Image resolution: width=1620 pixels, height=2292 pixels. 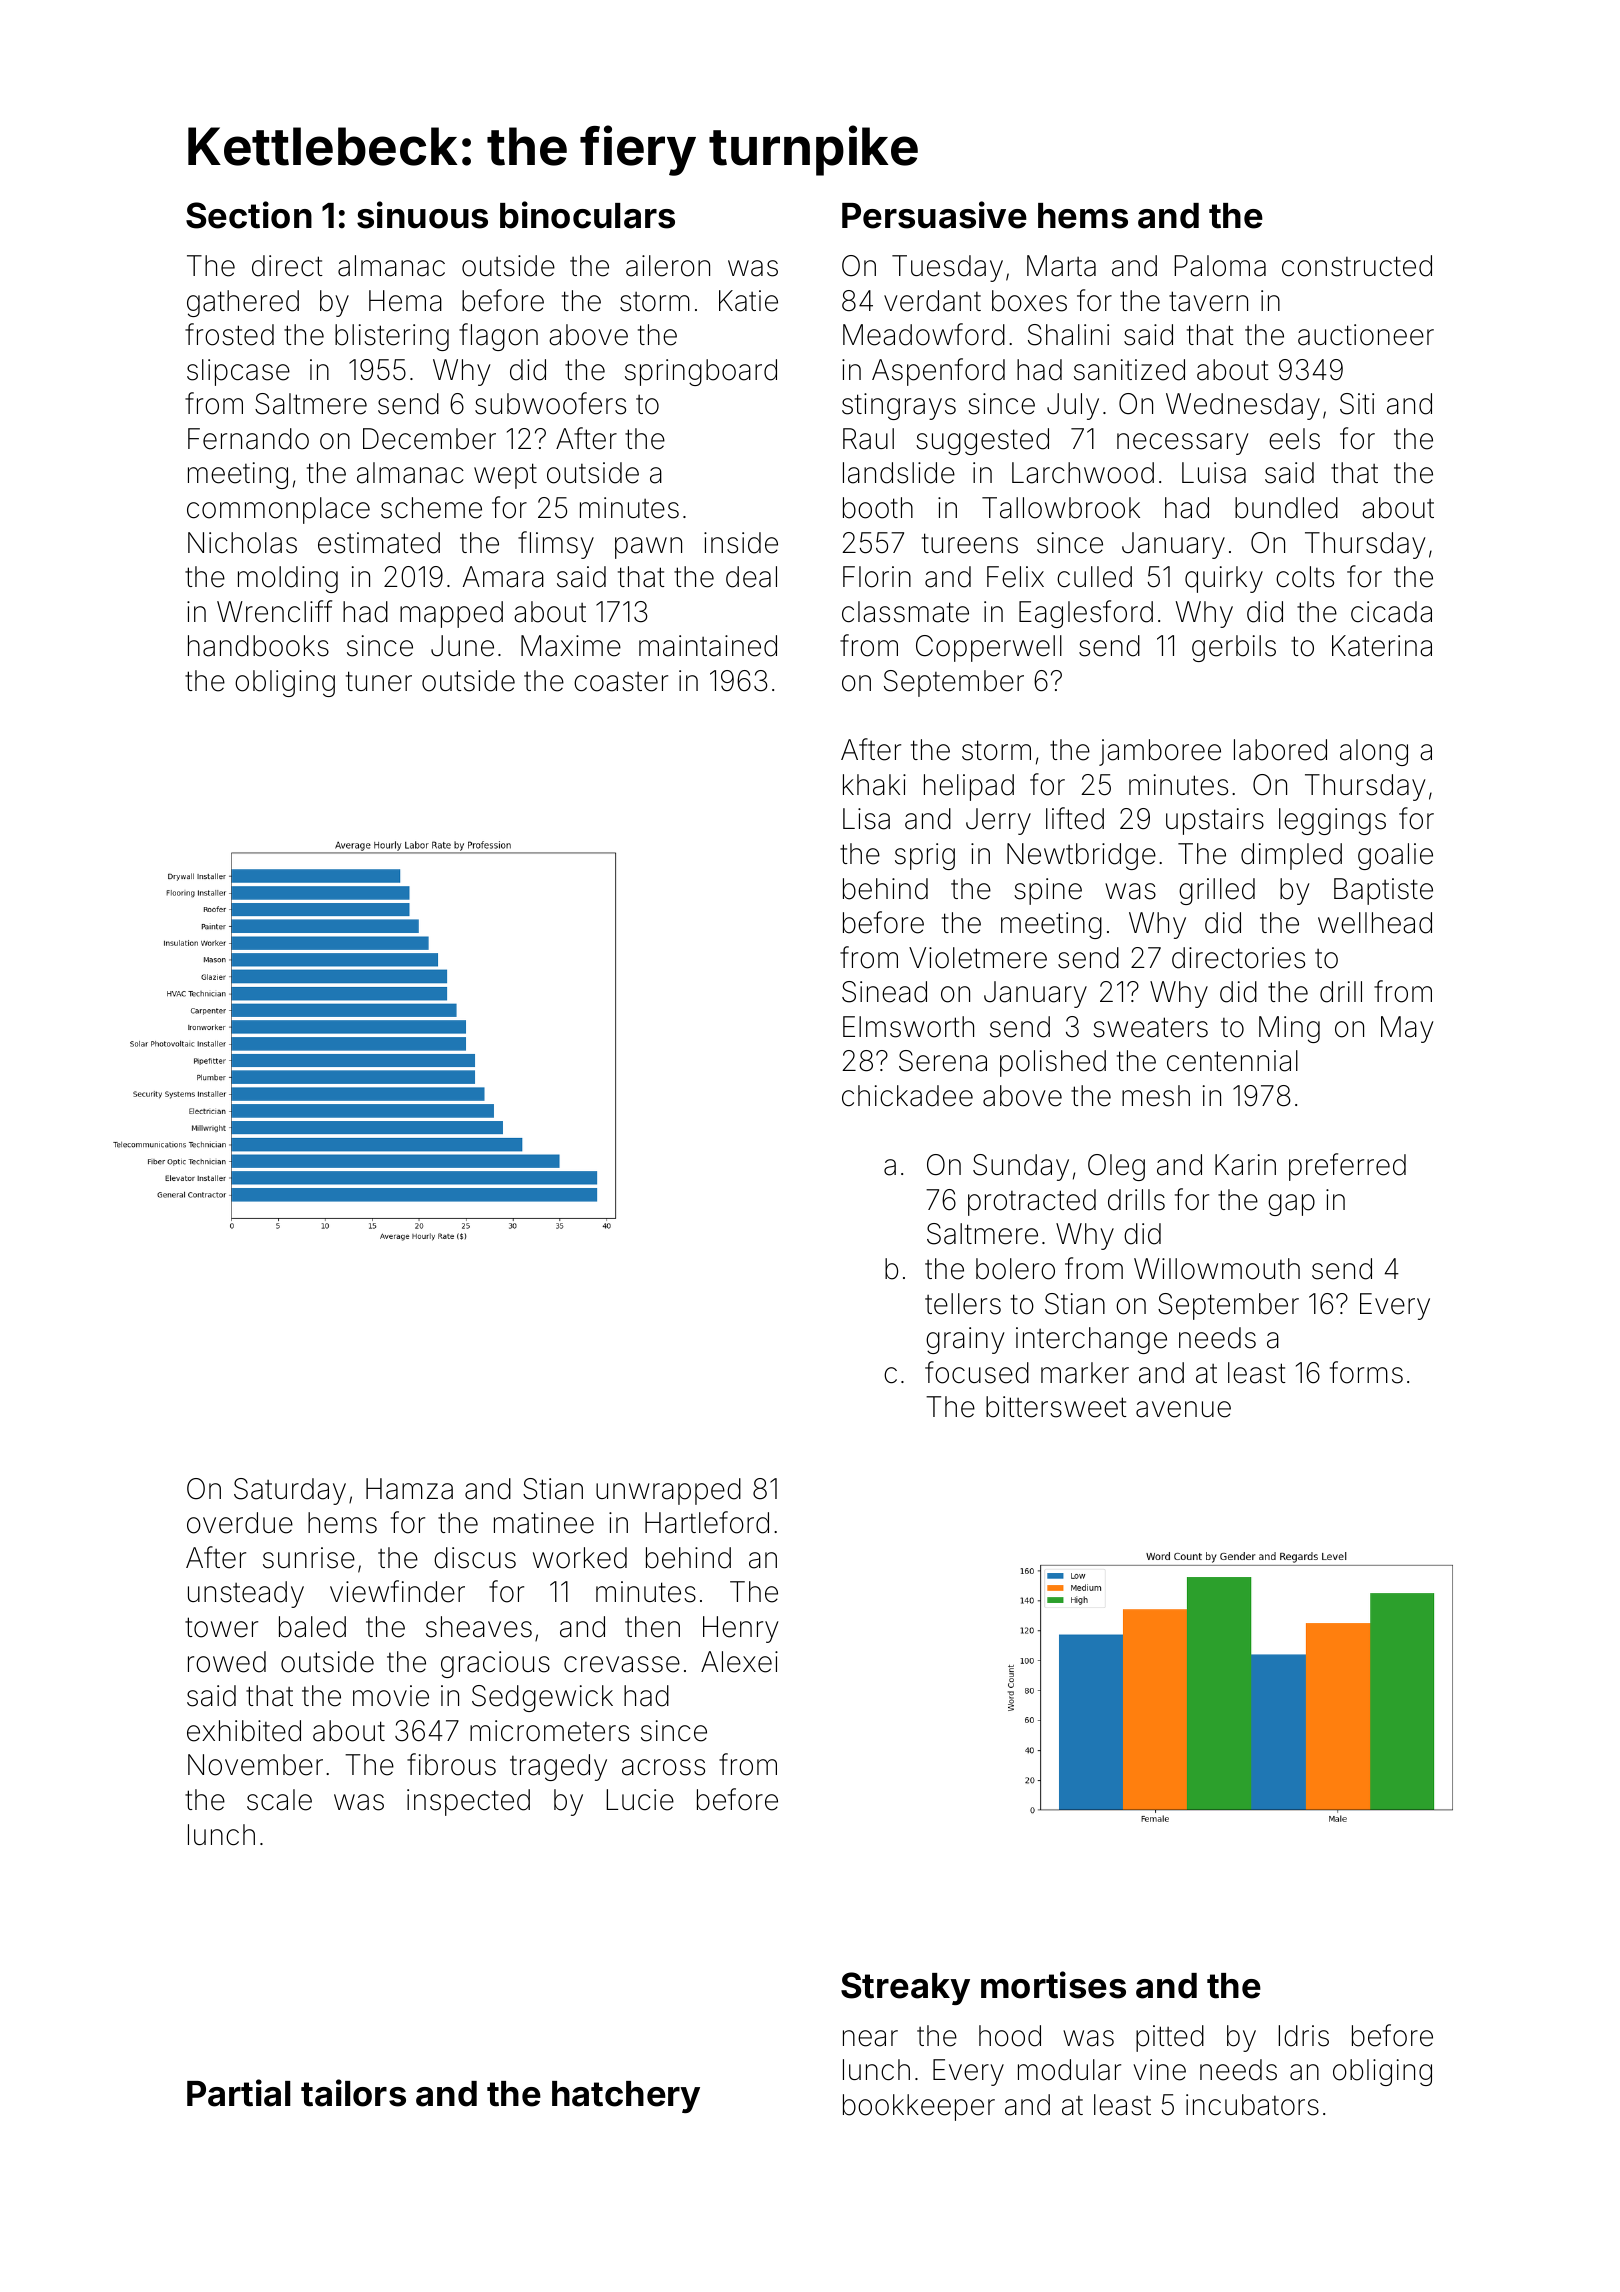 What do you see at coordinates (1053, 1985) in the document?
I see `mortises` at bounding box center [1053, 1985].
